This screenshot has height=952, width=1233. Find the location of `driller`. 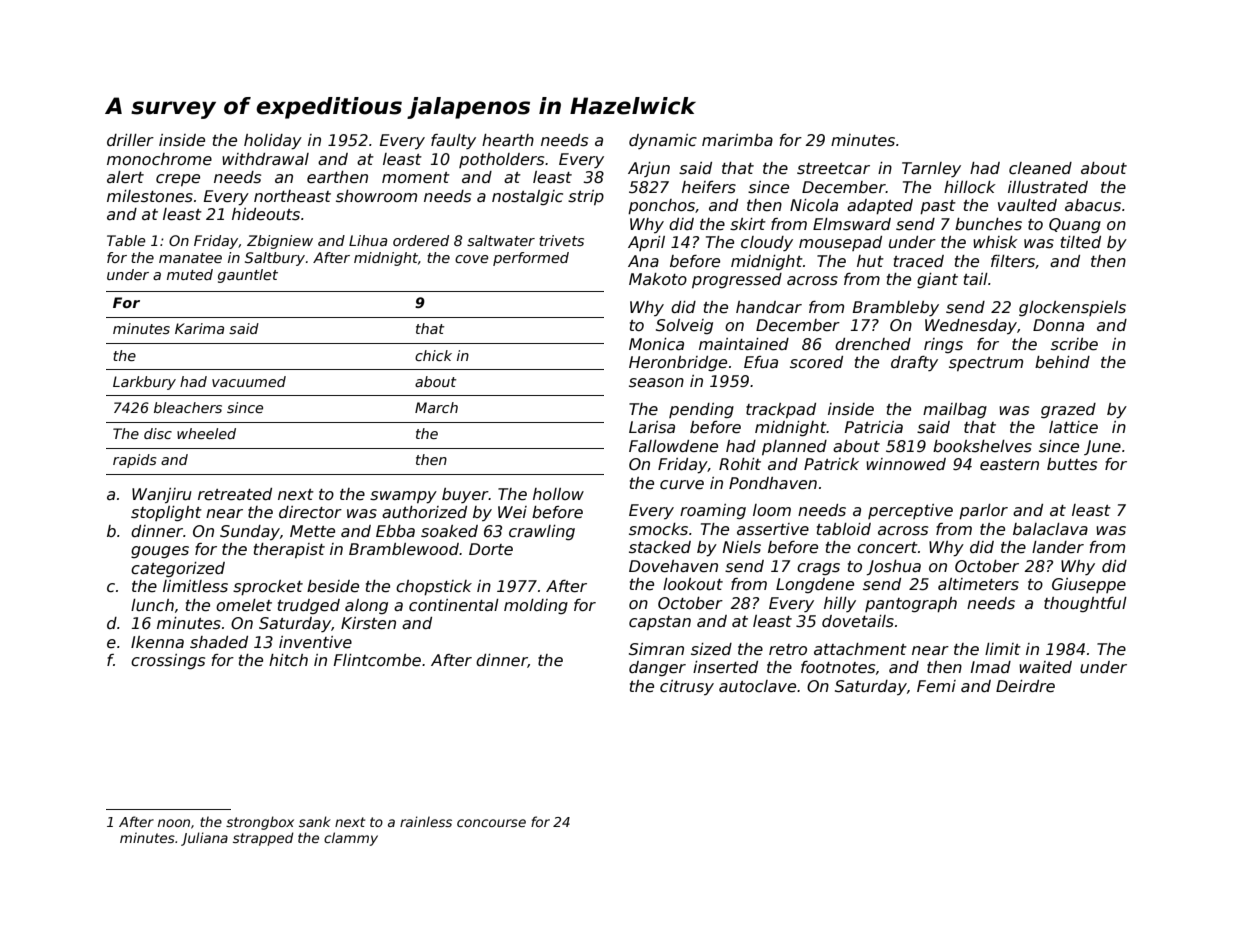

driller is located at coordinates (130, 140).
